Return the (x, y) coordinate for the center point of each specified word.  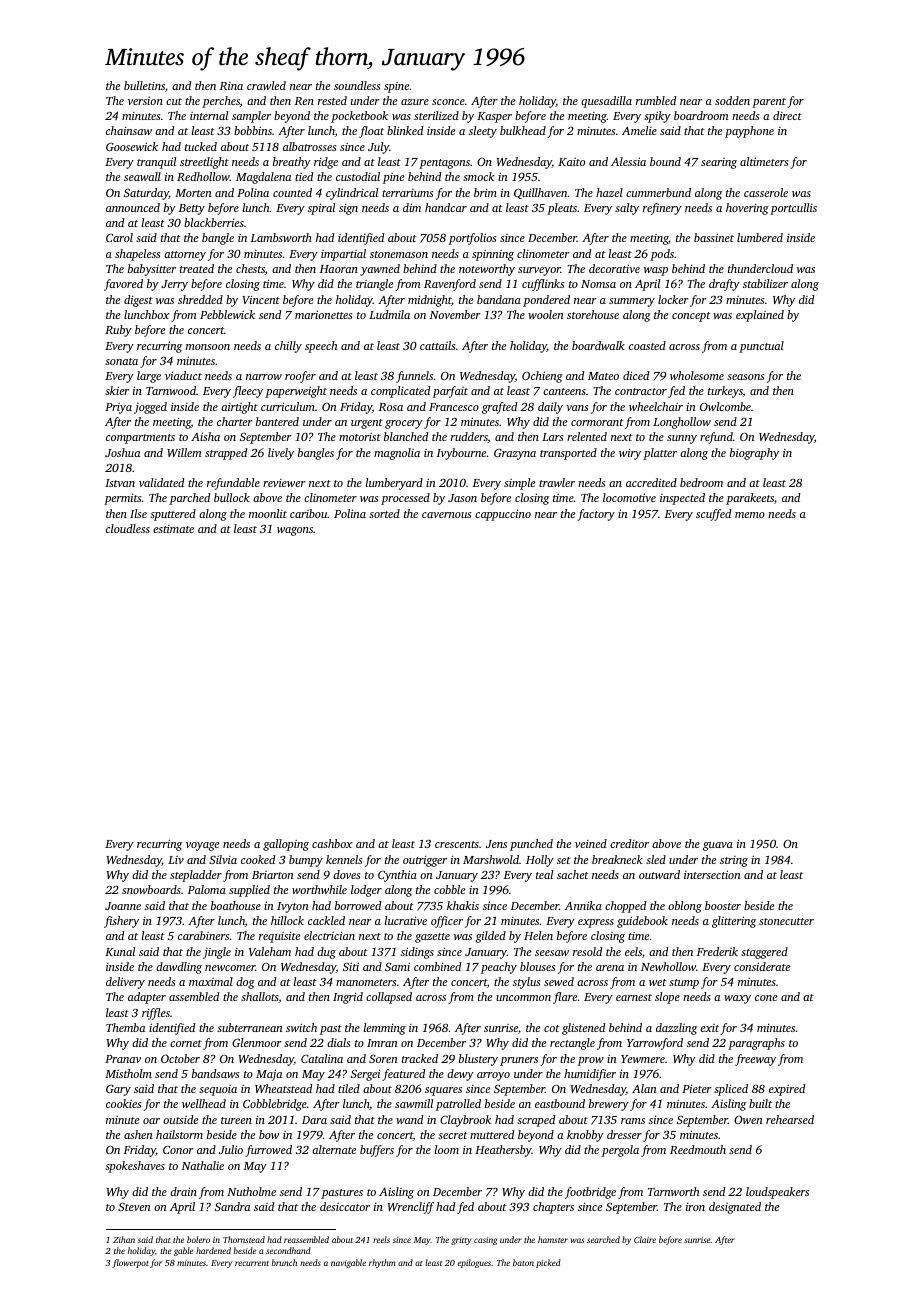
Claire (645, 1239)
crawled (266, 85)
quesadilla (606, 102)
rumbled (656, 100)
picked (548, 1263)
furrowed (268, 1151)
